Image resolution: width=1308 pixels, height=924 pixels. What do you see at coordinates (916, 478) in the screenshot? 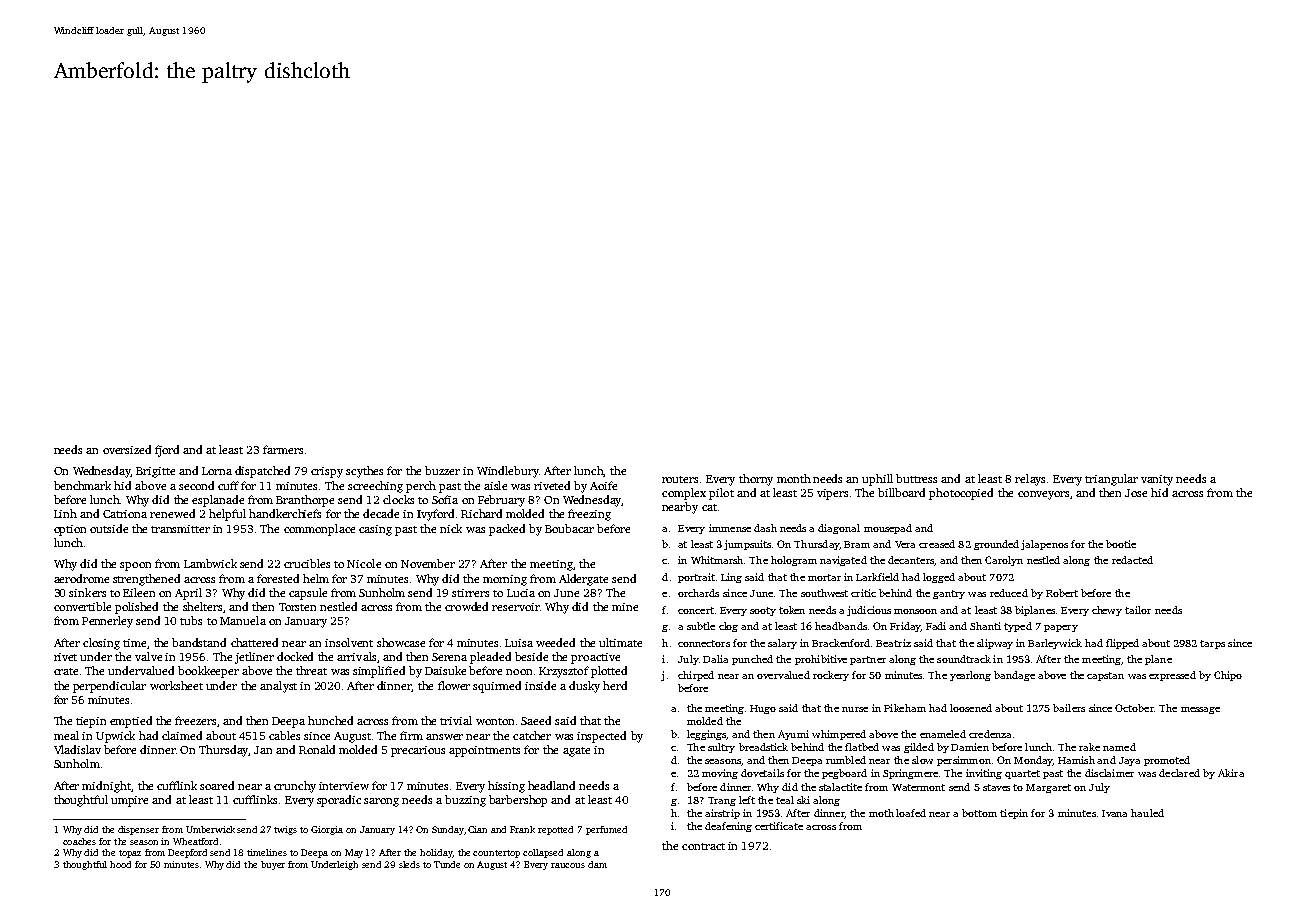
I see `buttress` at bounding box center [916, 478].
